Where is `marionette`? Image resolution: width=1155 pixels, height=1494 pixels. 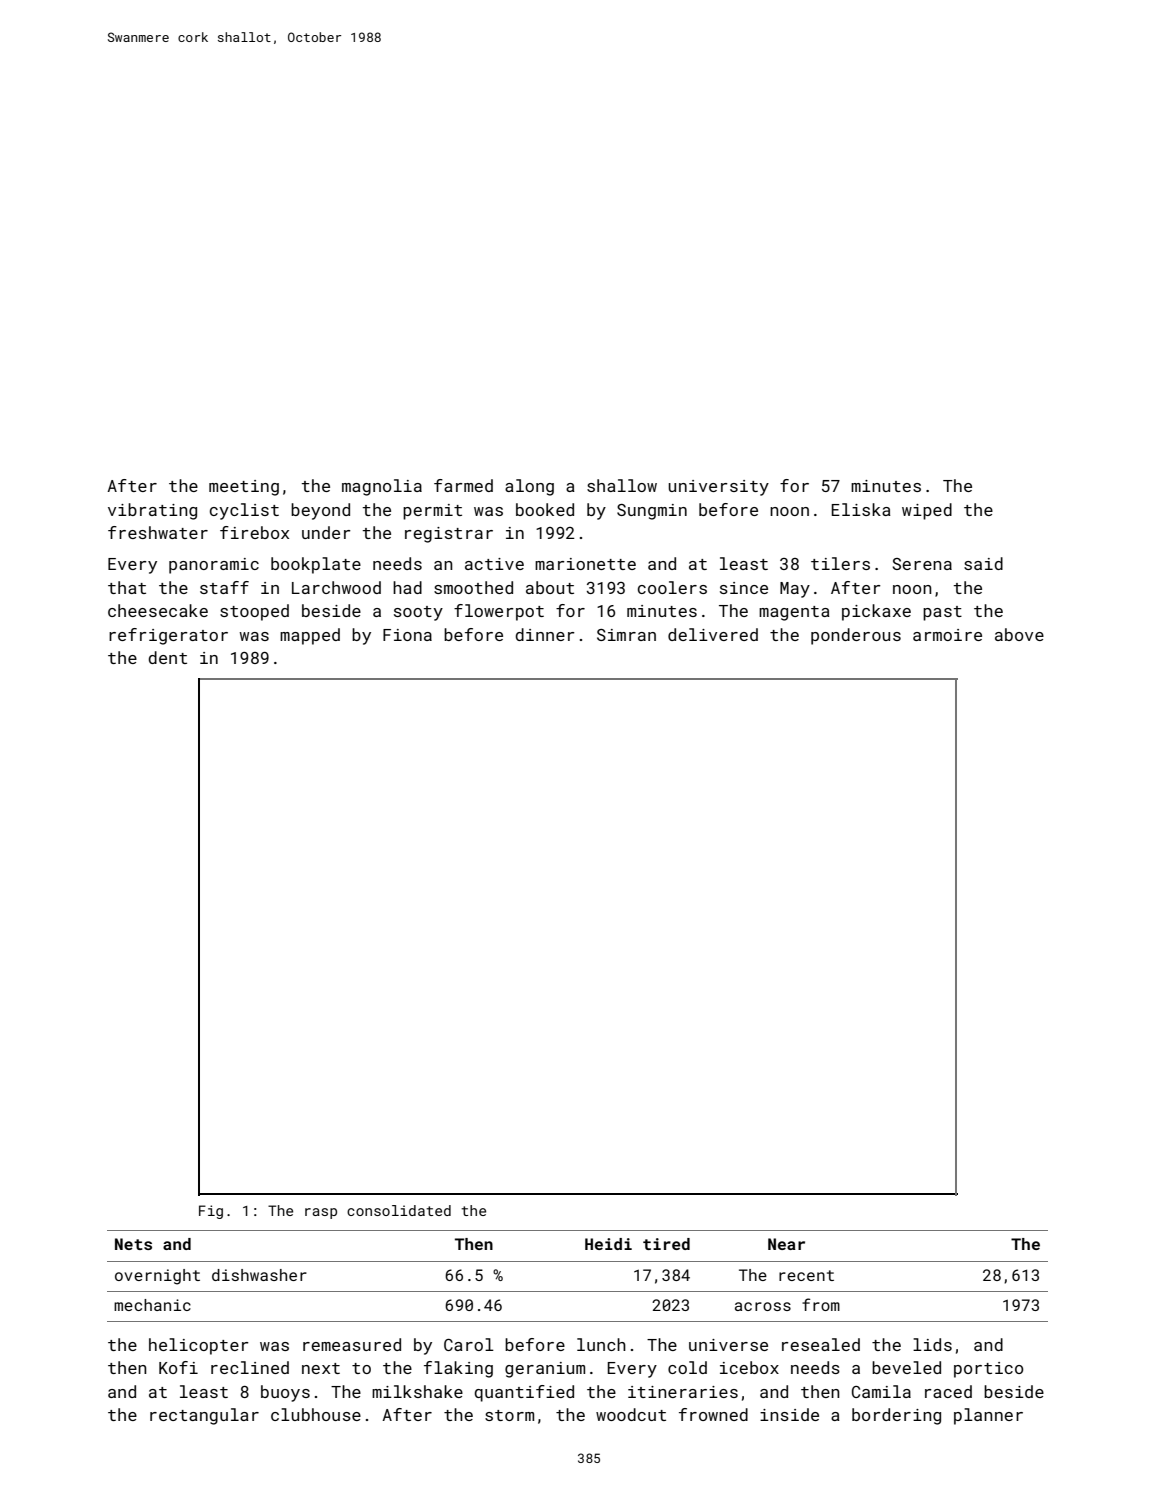
marionette is located at coordinates (585, 564).
